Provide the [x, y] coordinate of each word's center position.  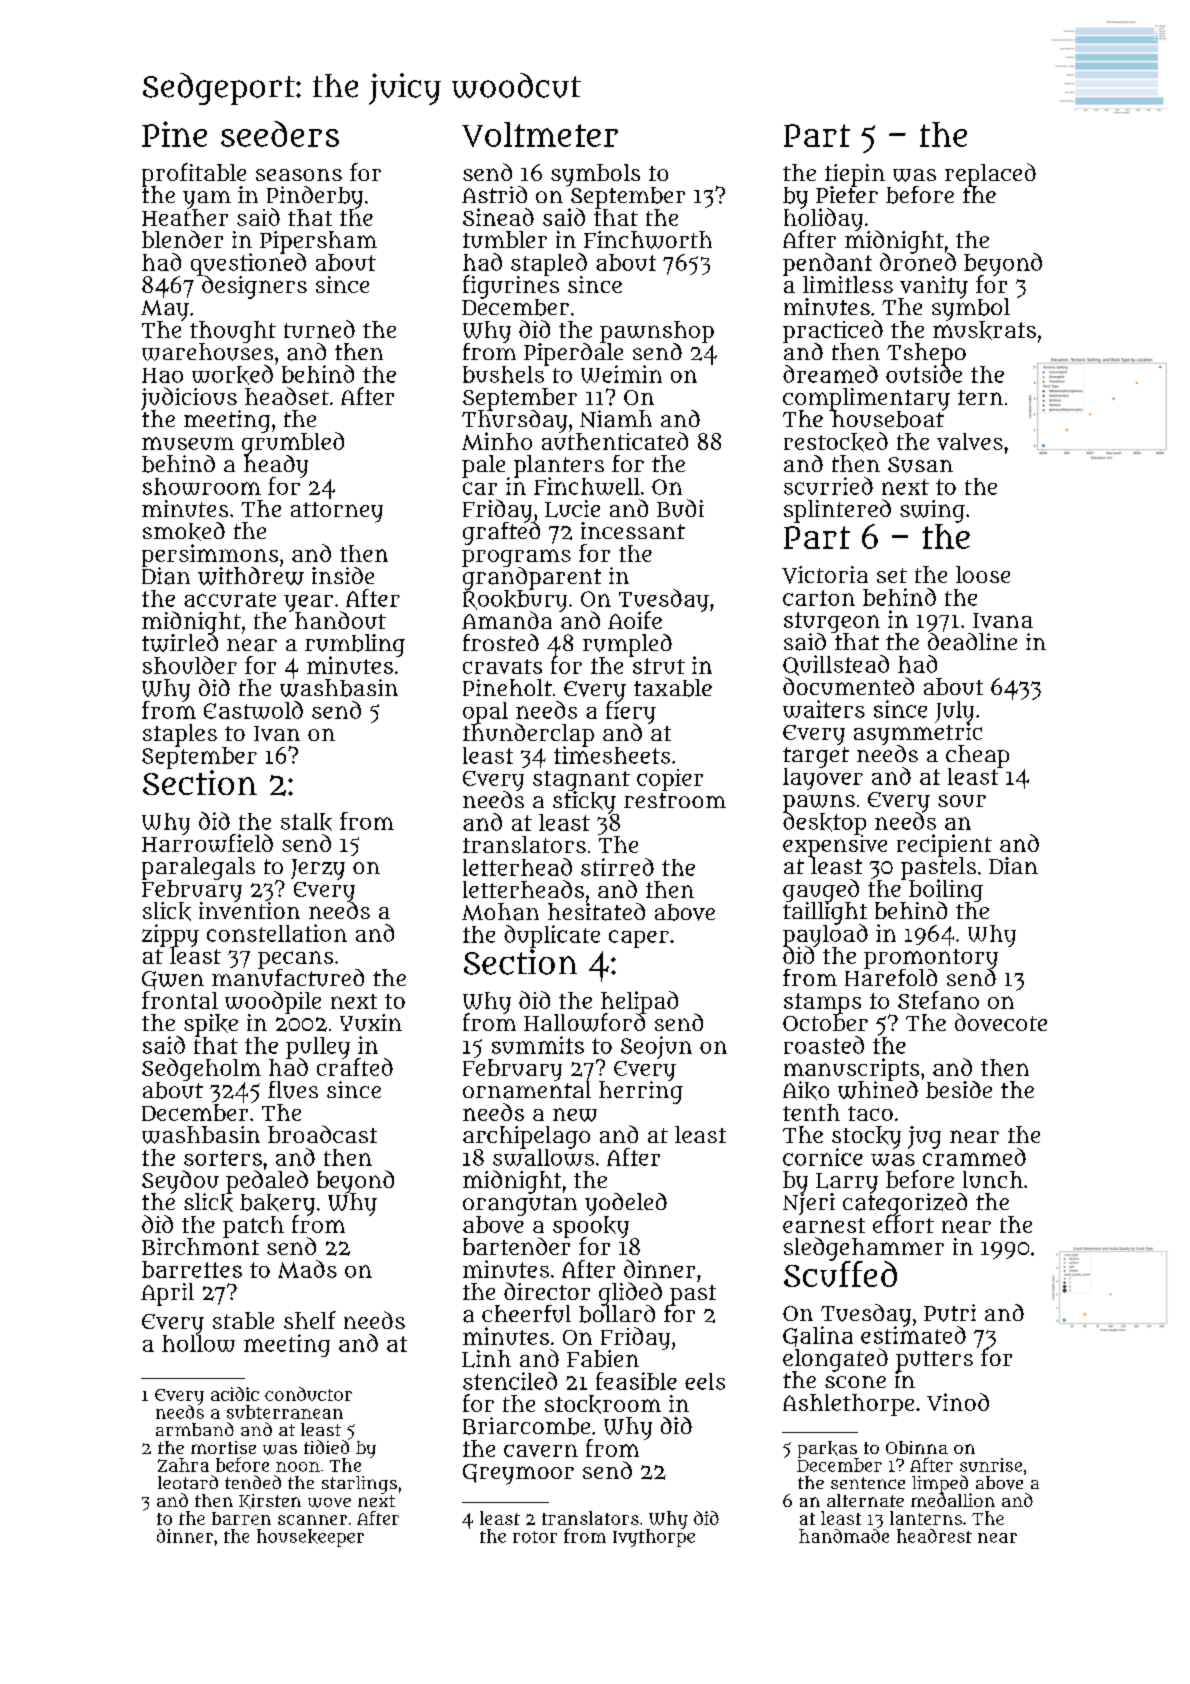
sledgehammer [864, 1249]
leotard [188, 1482]
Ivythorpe [654, 1538]
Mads [307, 1269]
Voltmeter [540, 134]
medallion [953, 1500]
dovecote [1001, 1022]
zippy [170, 935]
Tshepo [926, 354]
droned [918, 262]
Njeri [809, 1204]
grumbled [293, 444]
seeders [280, 134]
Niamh [616, 419]
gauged [821, 890]
